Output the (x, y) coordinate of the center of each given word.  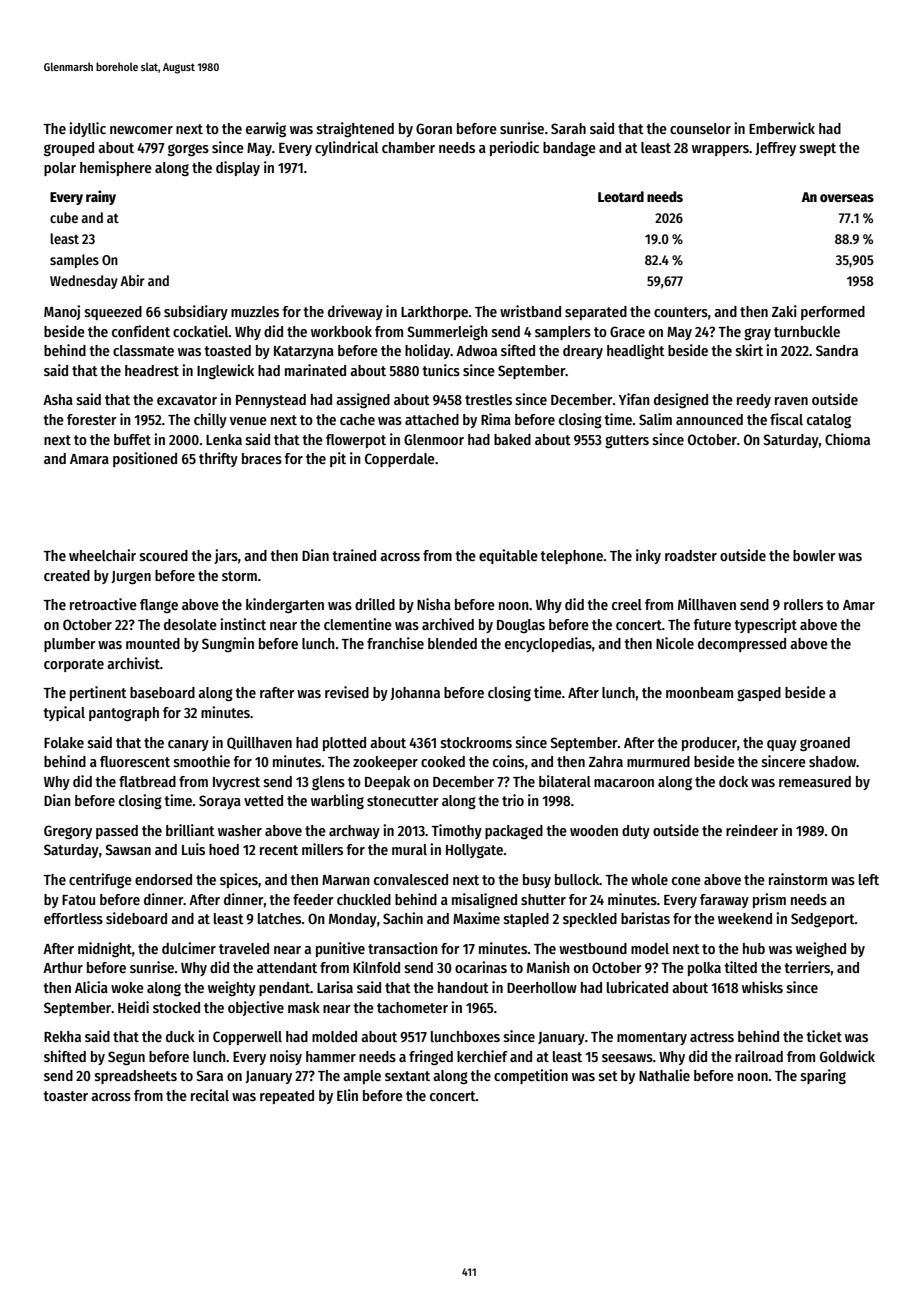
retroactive (103, 604)
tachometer (412, 1007)
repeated (287, 1097)
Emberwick (782, 128)
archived (448, 624)
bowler (814, 555)
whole (649, 879)
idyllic (87, 129)
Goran (434, 128)
